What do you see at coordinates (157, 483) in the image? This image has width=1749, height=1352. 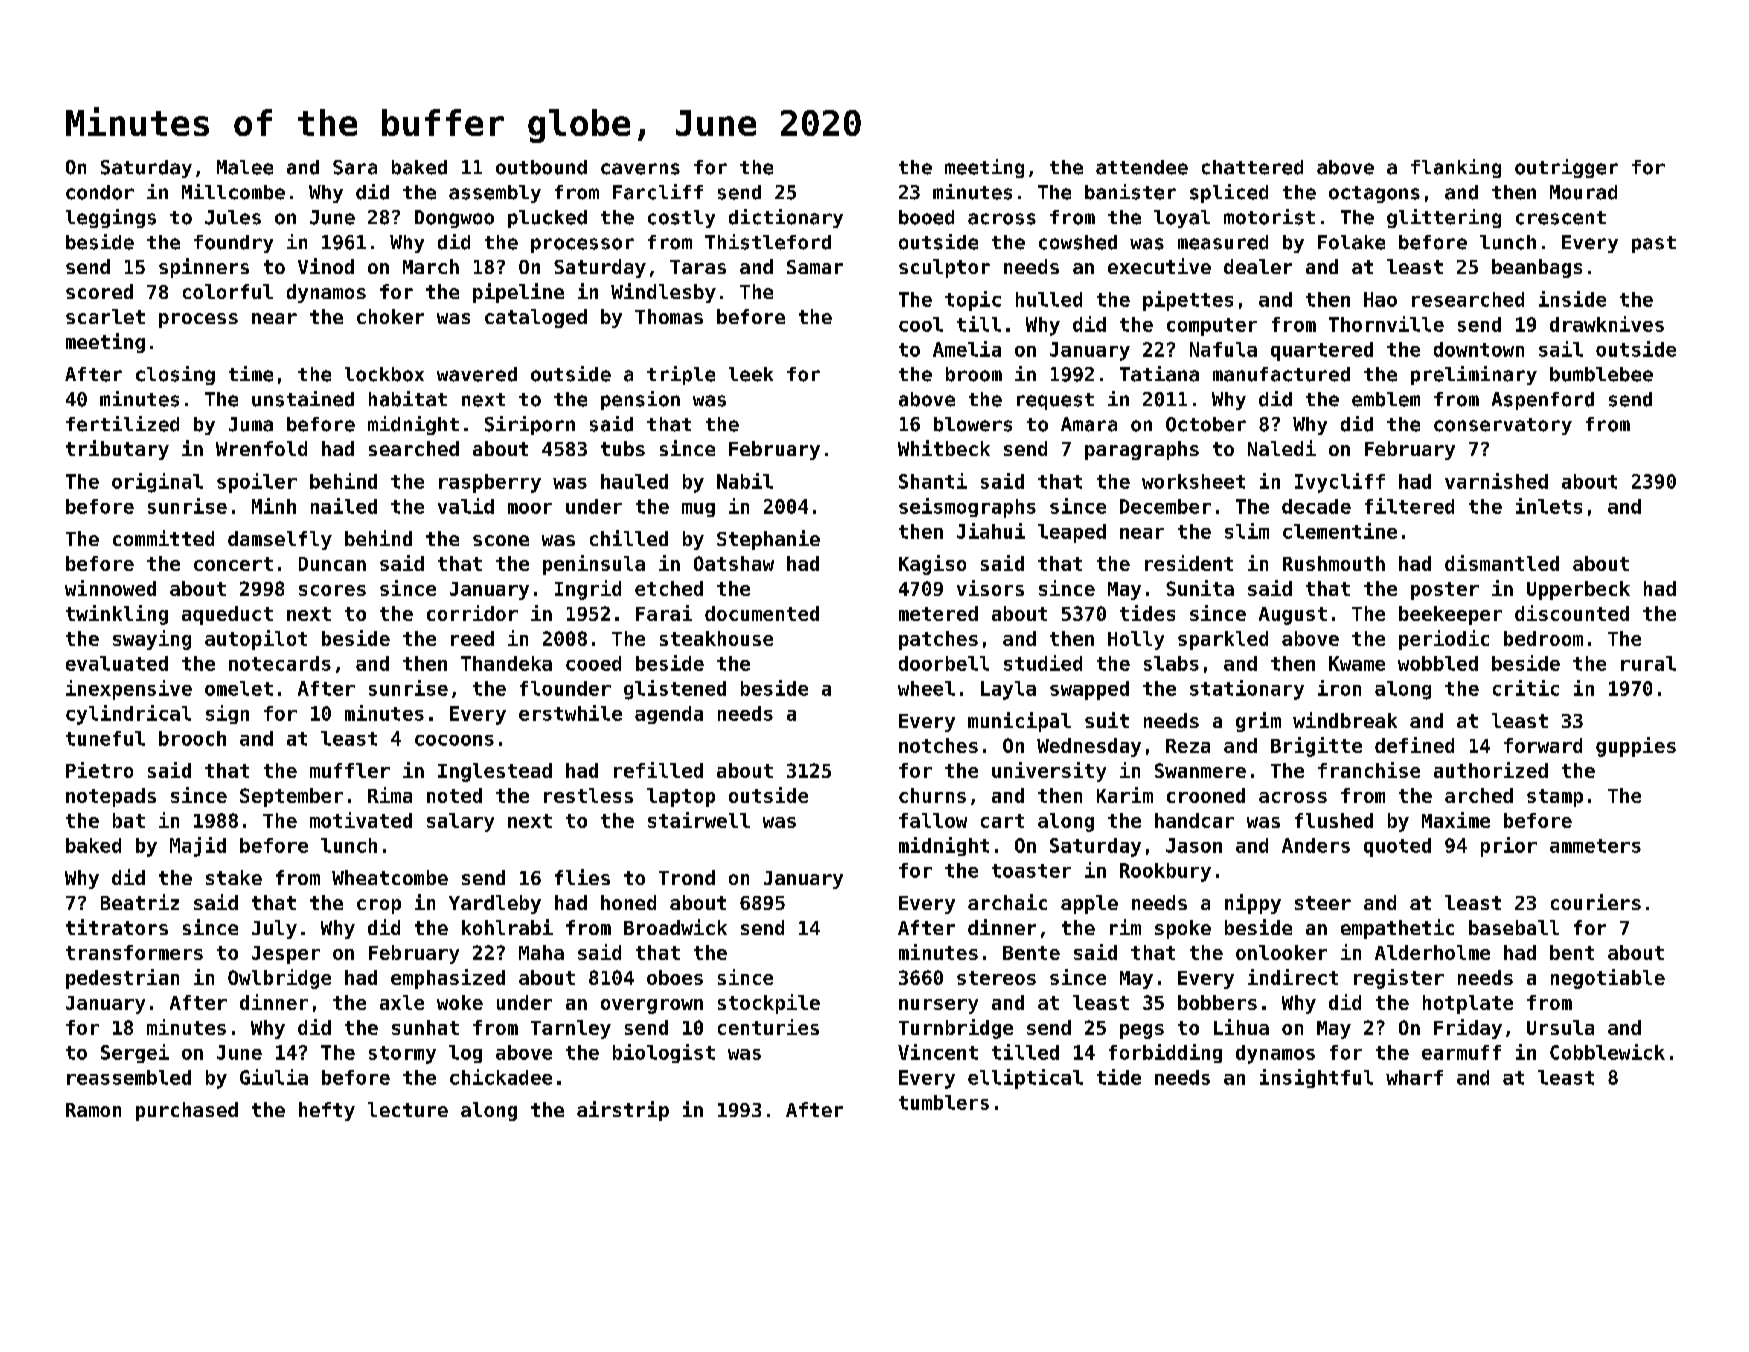 I see `original` at bounding box center [157, 483].
